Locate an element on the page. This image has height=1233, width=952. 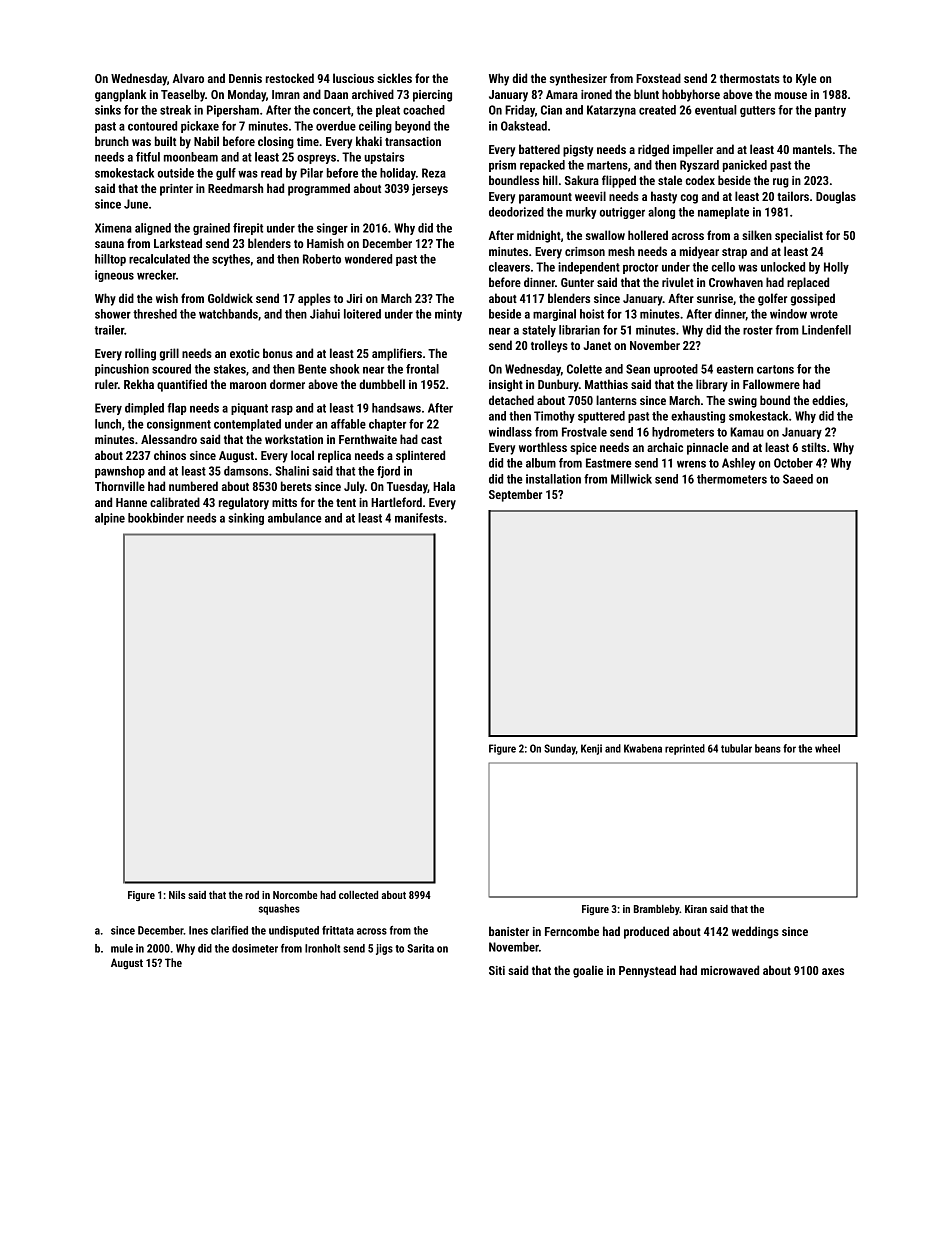
hydrometers is located at coordinates (683, 433).
